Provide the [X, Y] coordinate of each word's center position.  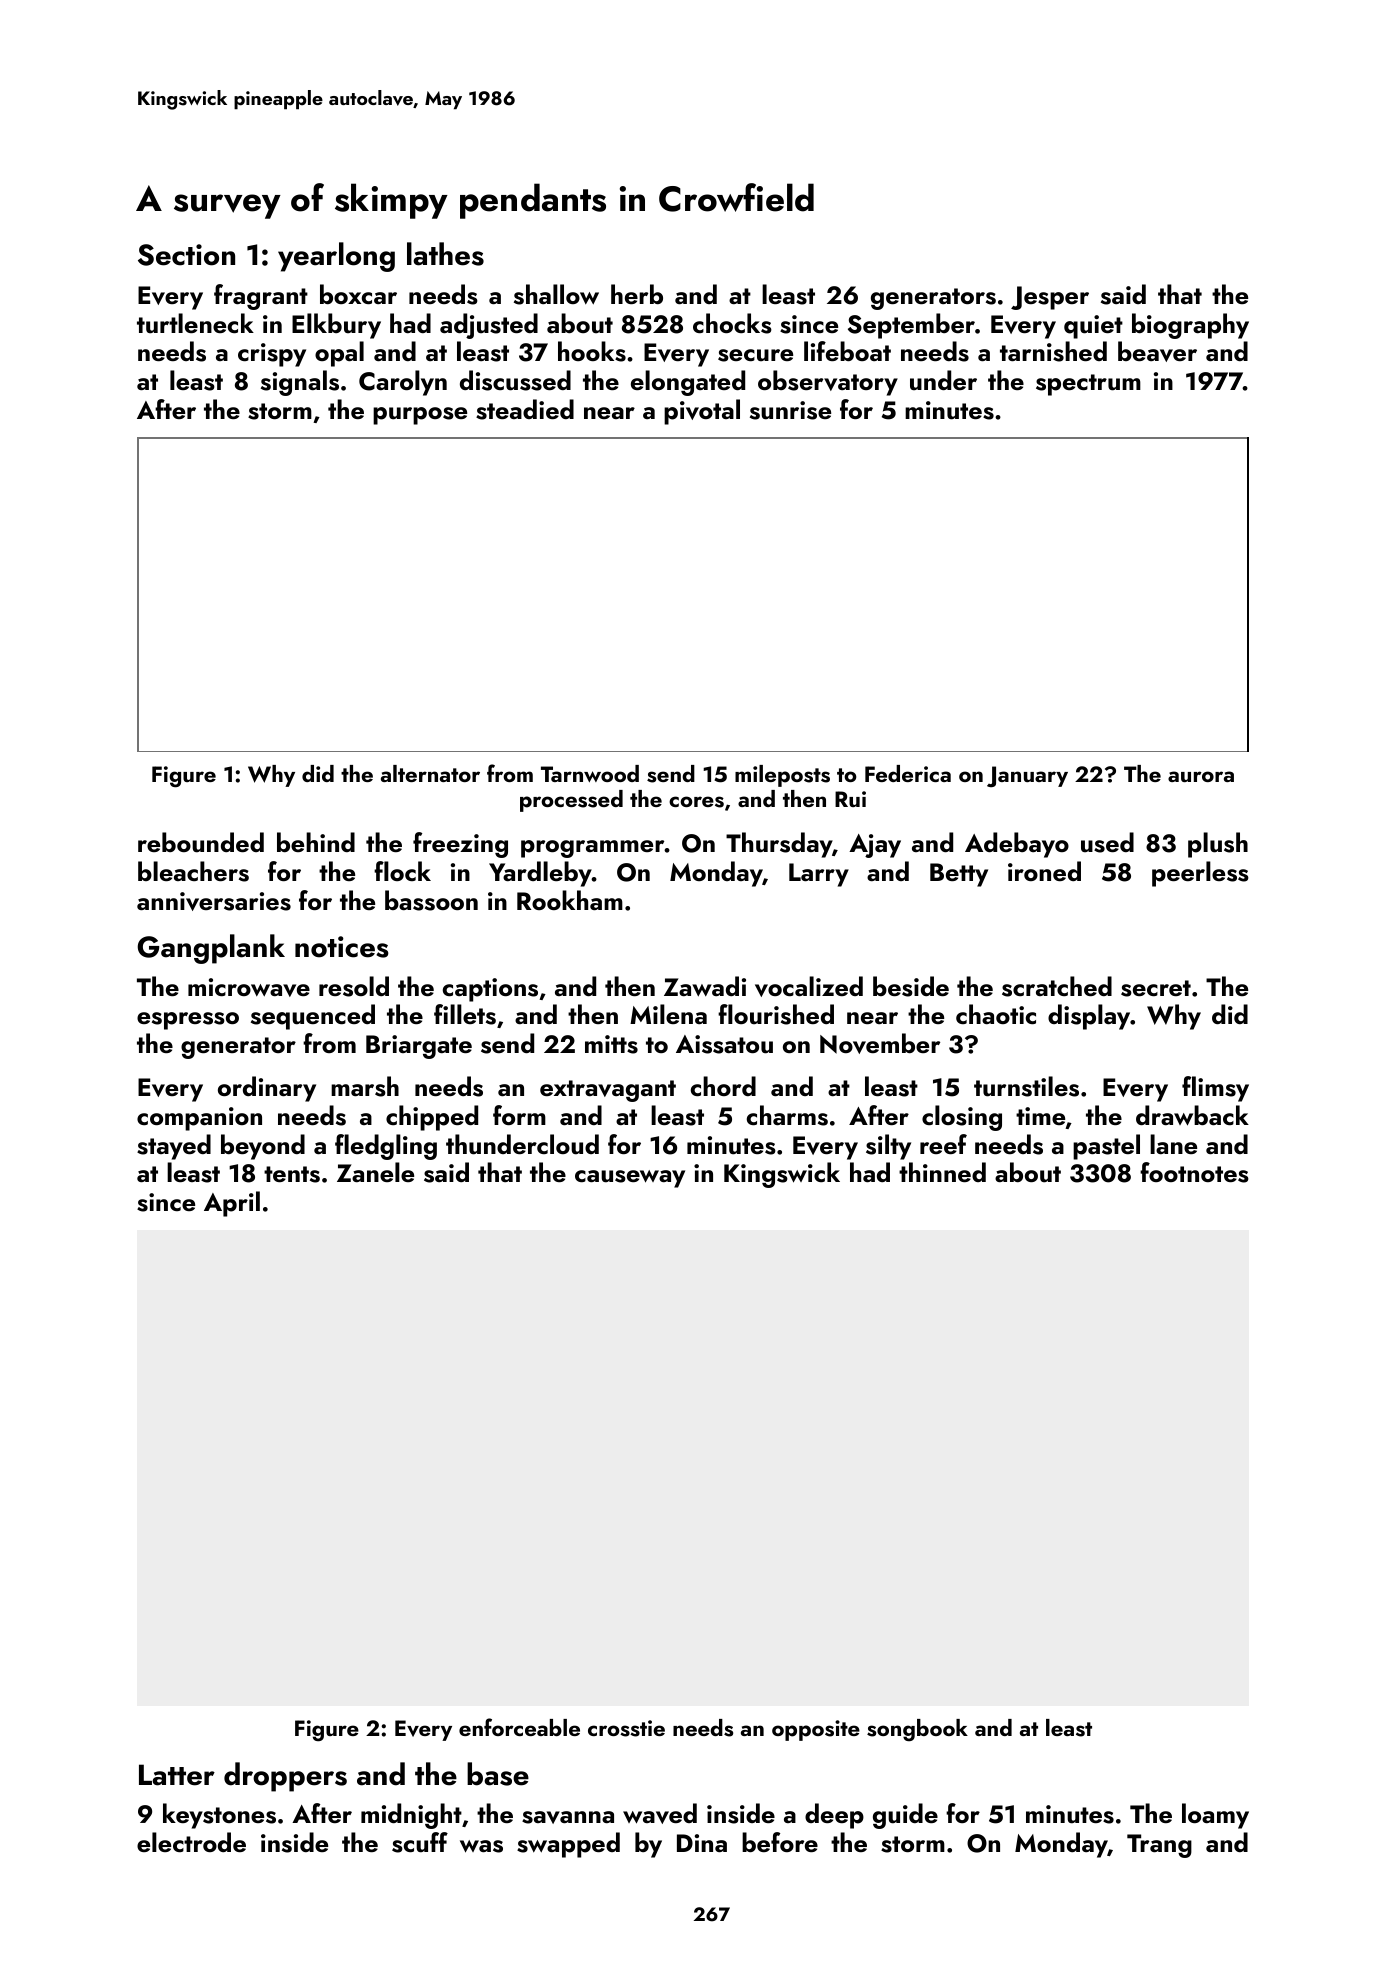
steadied [525, 409]
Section [186, 255]
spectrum [1088, 385]
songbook [917, 1730]
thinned [942, 1172]
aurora [1201, 776]
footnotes [1194, 1172]
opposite [816, 1730]
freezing [460, 845]
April [232, 1204]
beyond [263, 1147]
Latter [177, 1775]
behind [316, 842]
